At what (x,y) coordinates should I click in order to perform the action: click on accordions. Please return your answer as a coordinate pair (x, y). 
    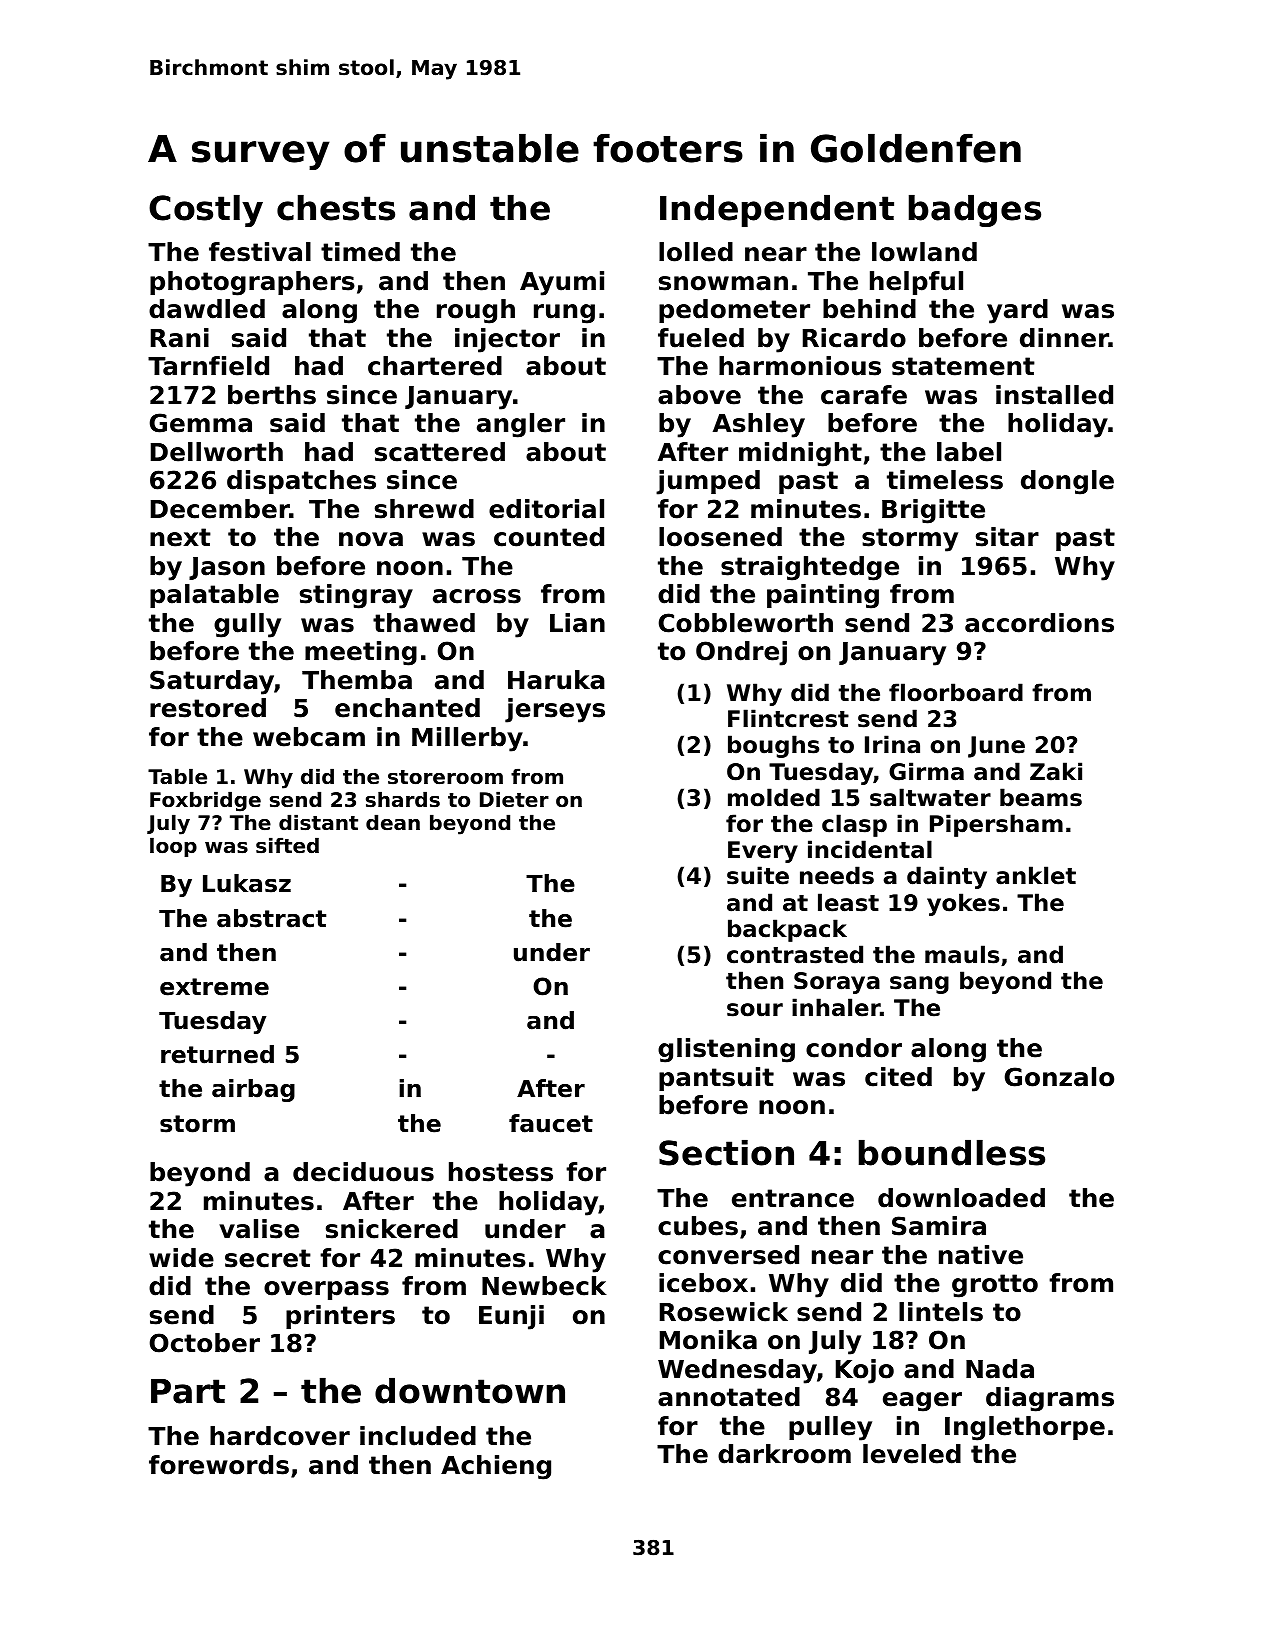
    Looking at the image, I should click on (1039, 623).
